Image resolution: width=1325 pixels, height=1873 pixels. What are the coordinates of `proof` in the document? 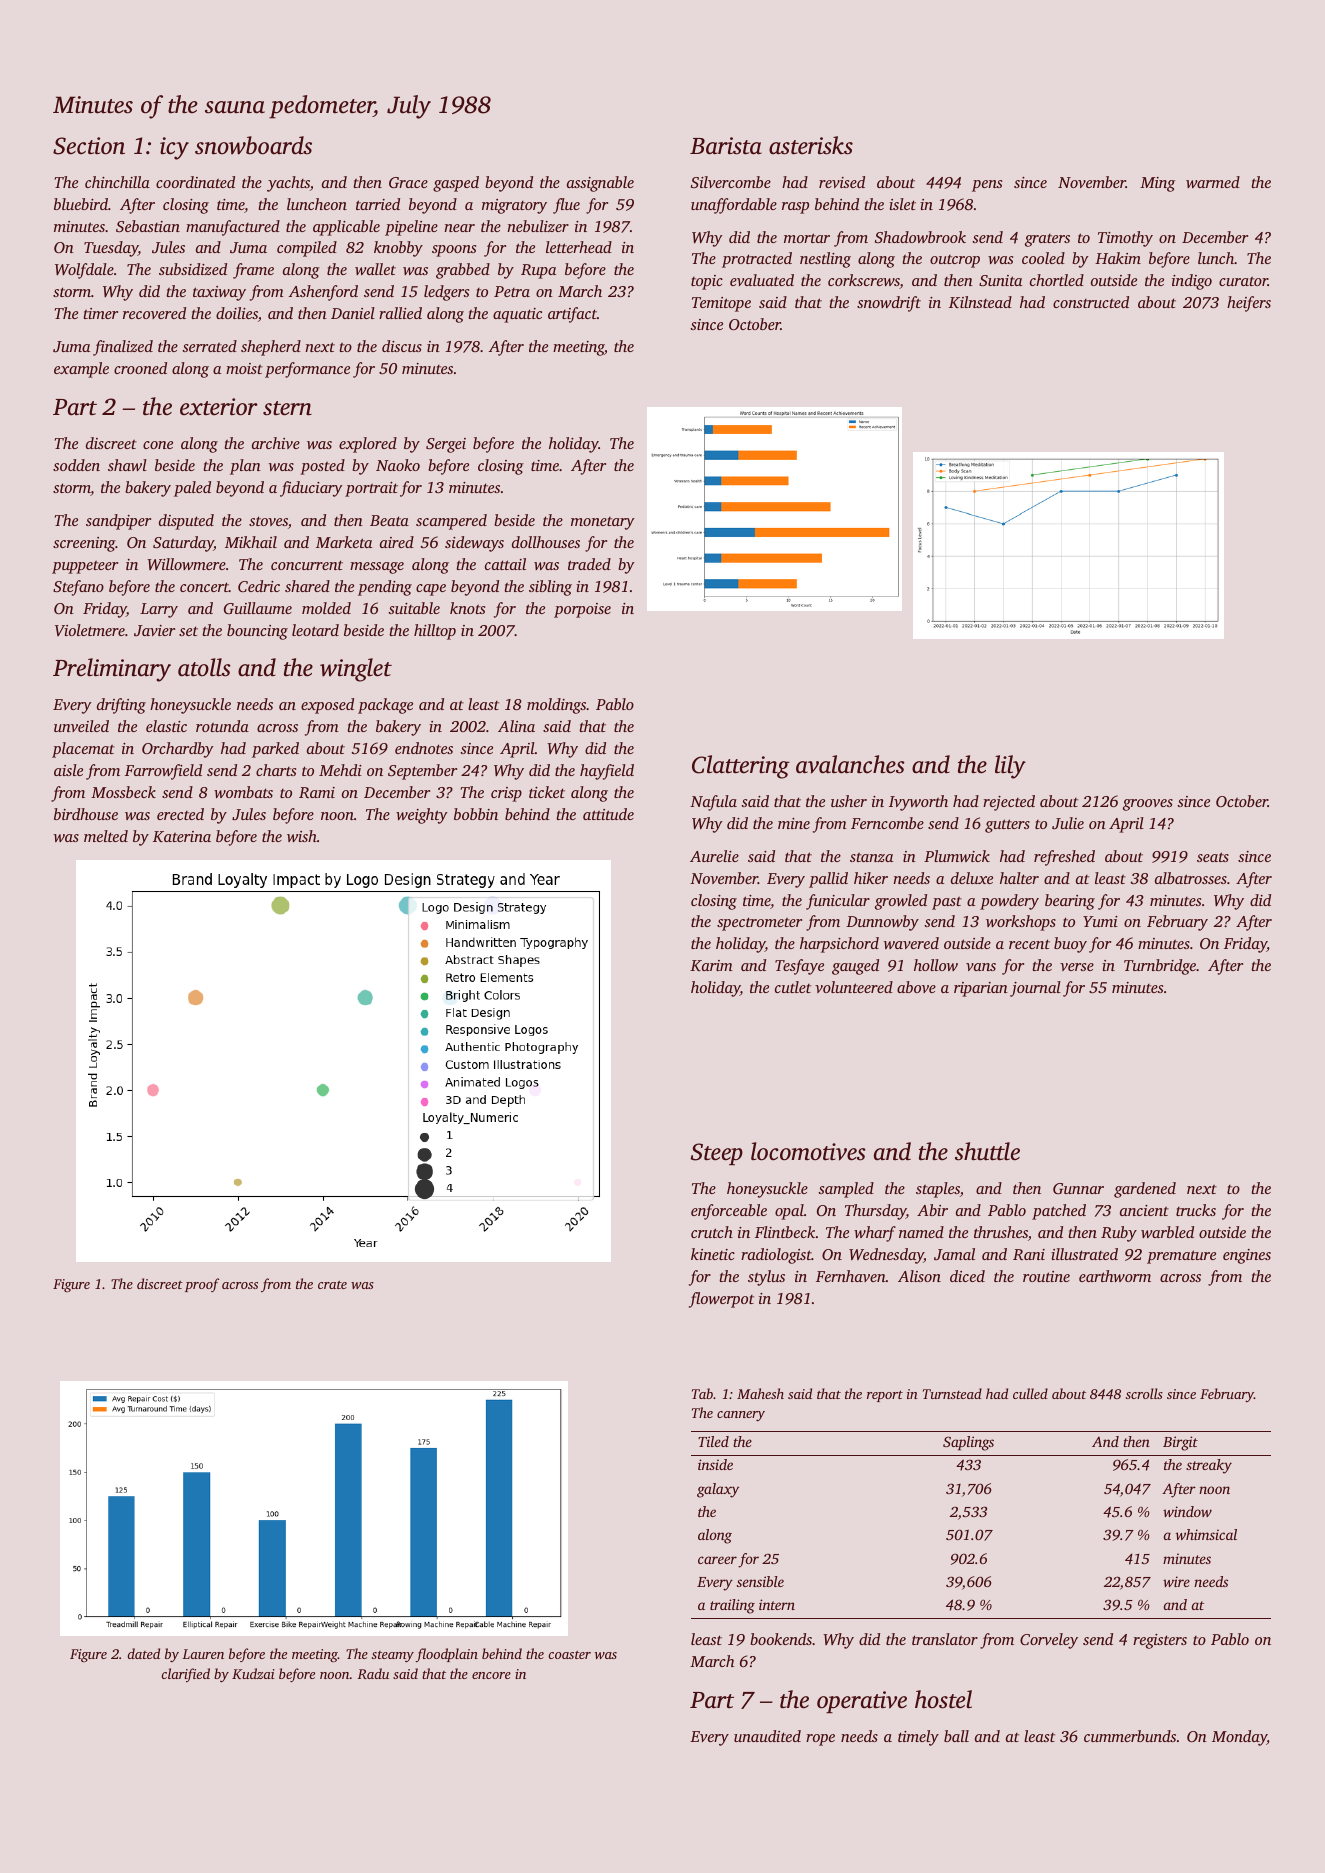 It's located at (202, 1285).
